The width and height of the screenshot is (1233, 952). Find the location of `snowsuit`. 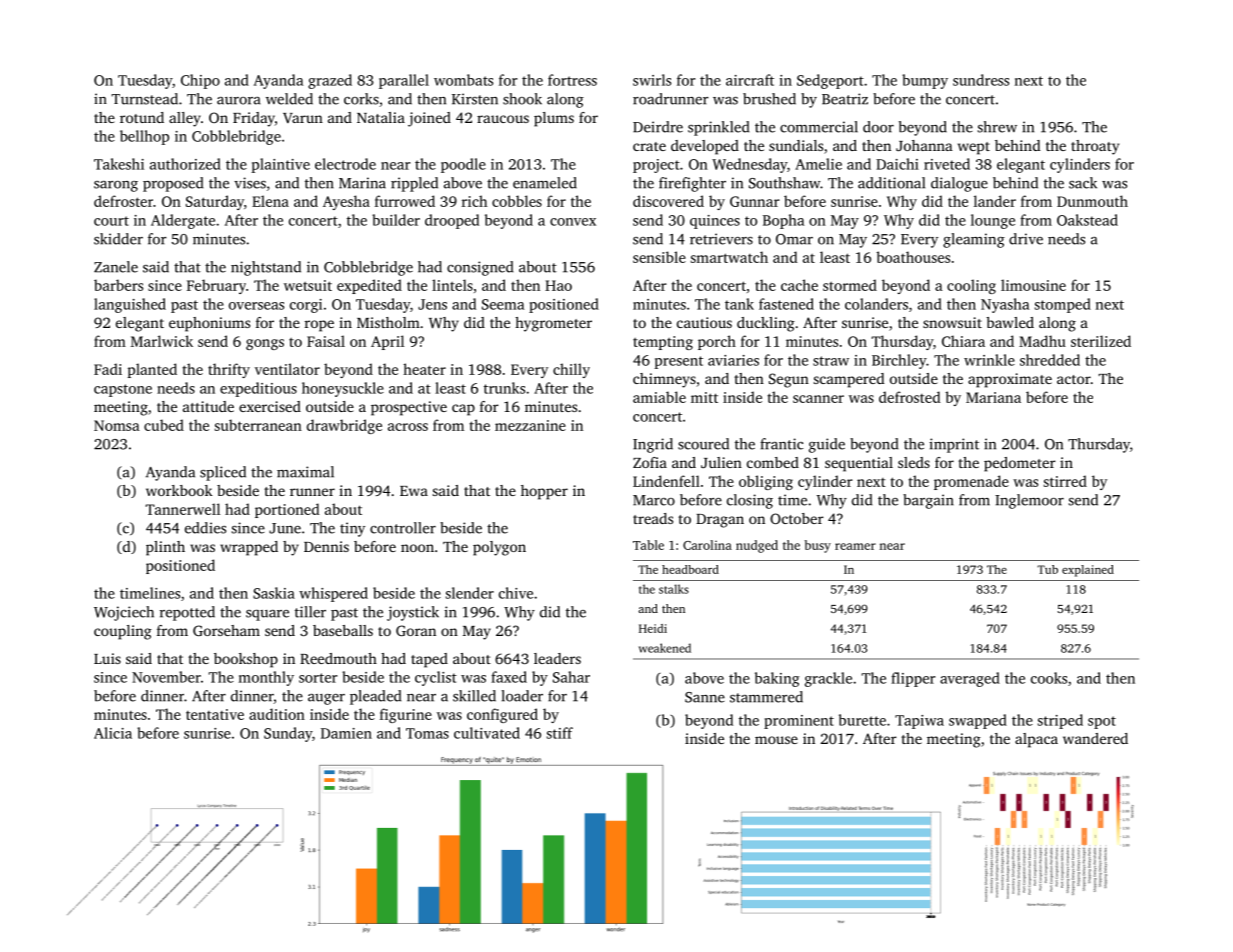

snowsuit is located at coordinates (952, 322).
